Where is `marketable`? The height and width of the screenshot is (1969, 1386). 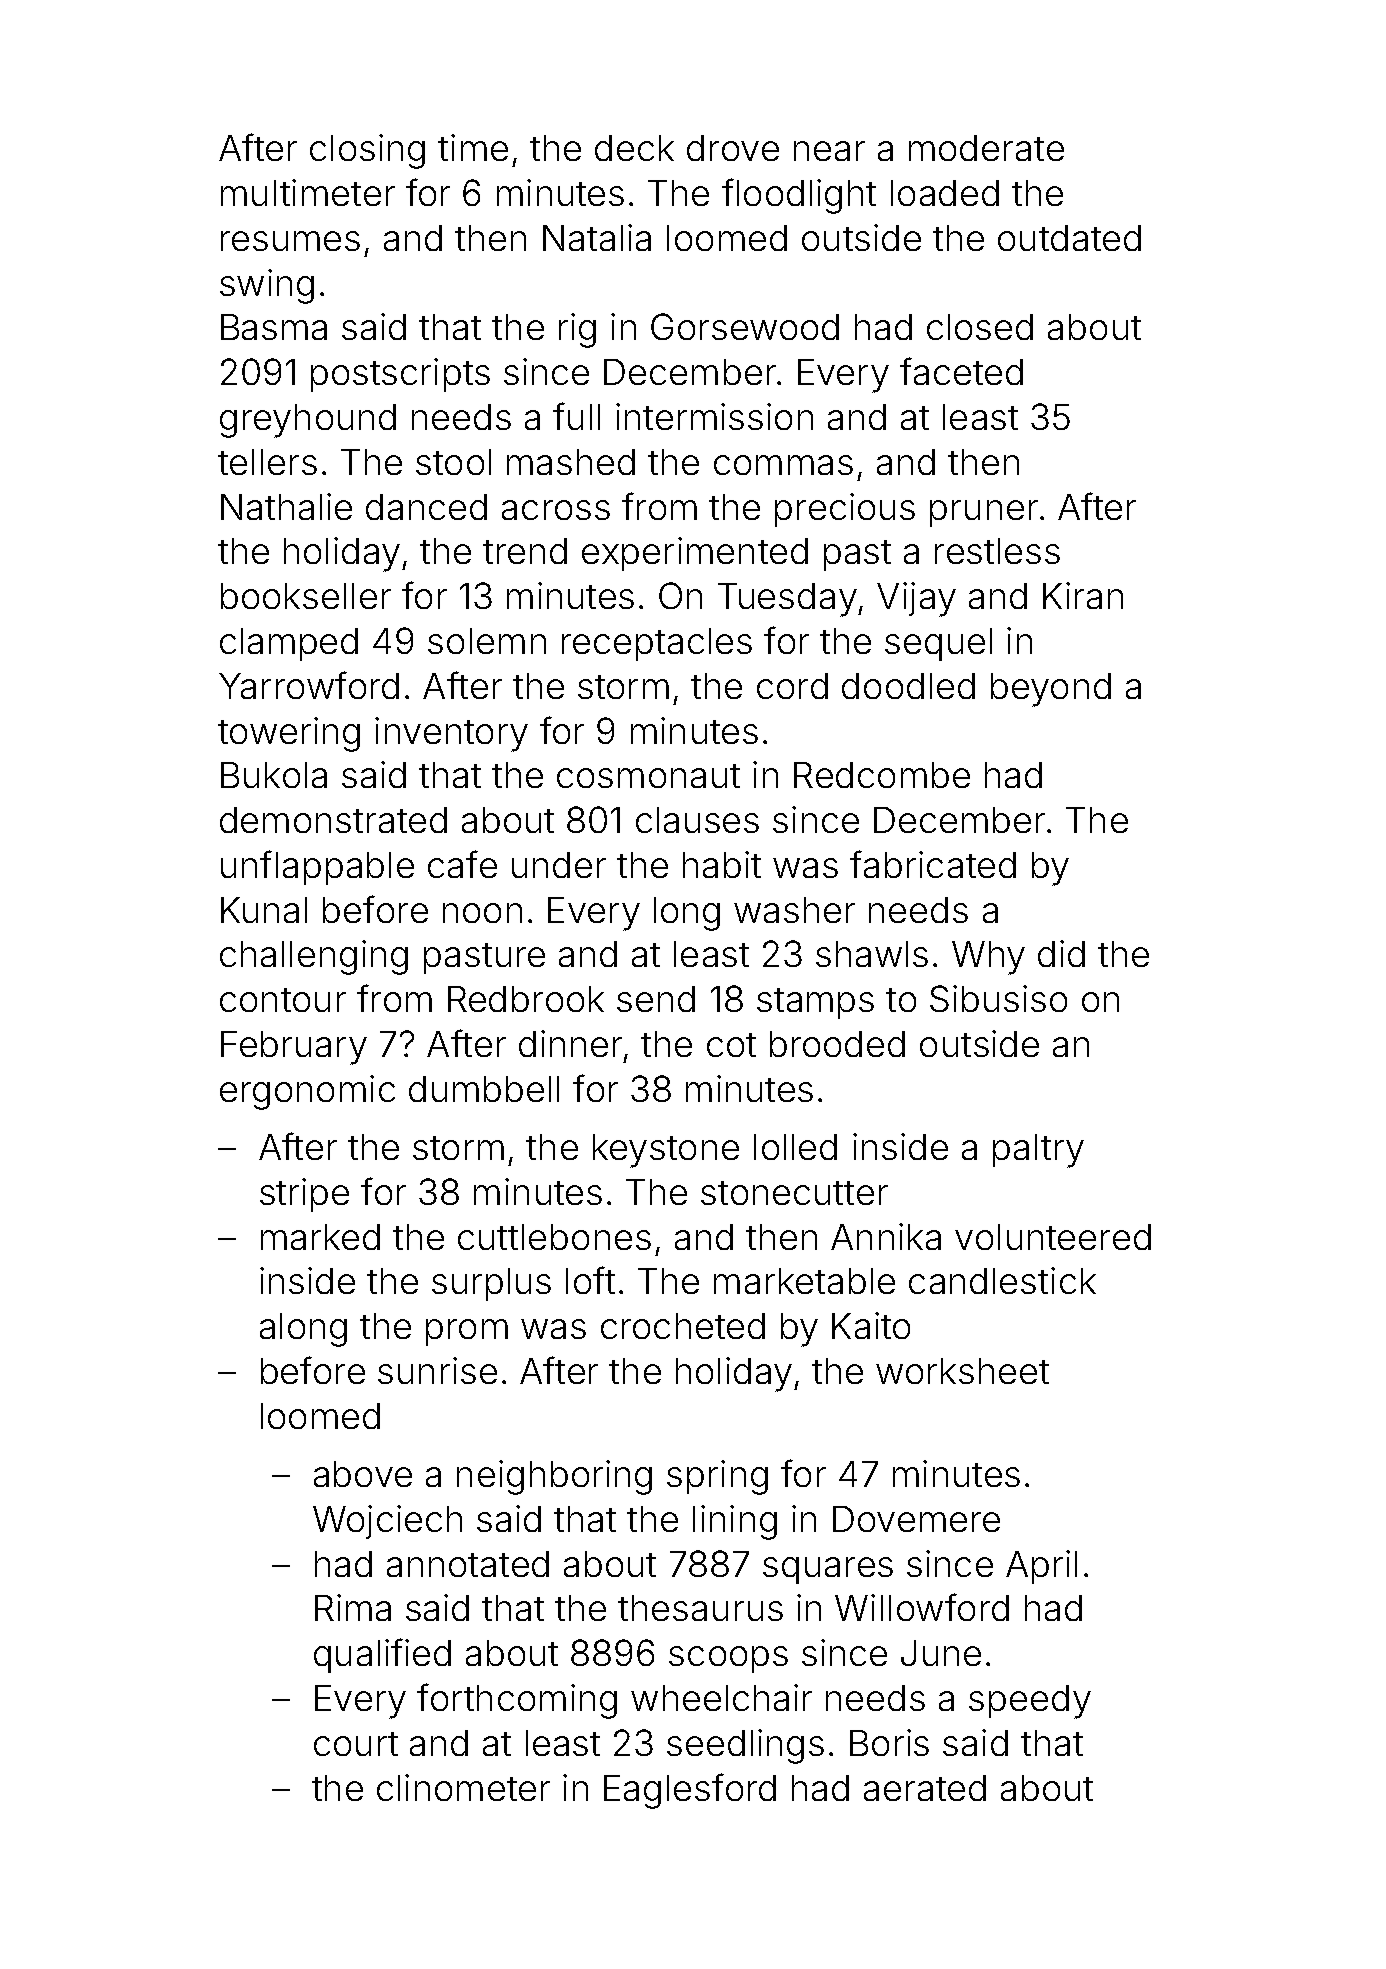 marketable is located at coordinates (804, 1281).
